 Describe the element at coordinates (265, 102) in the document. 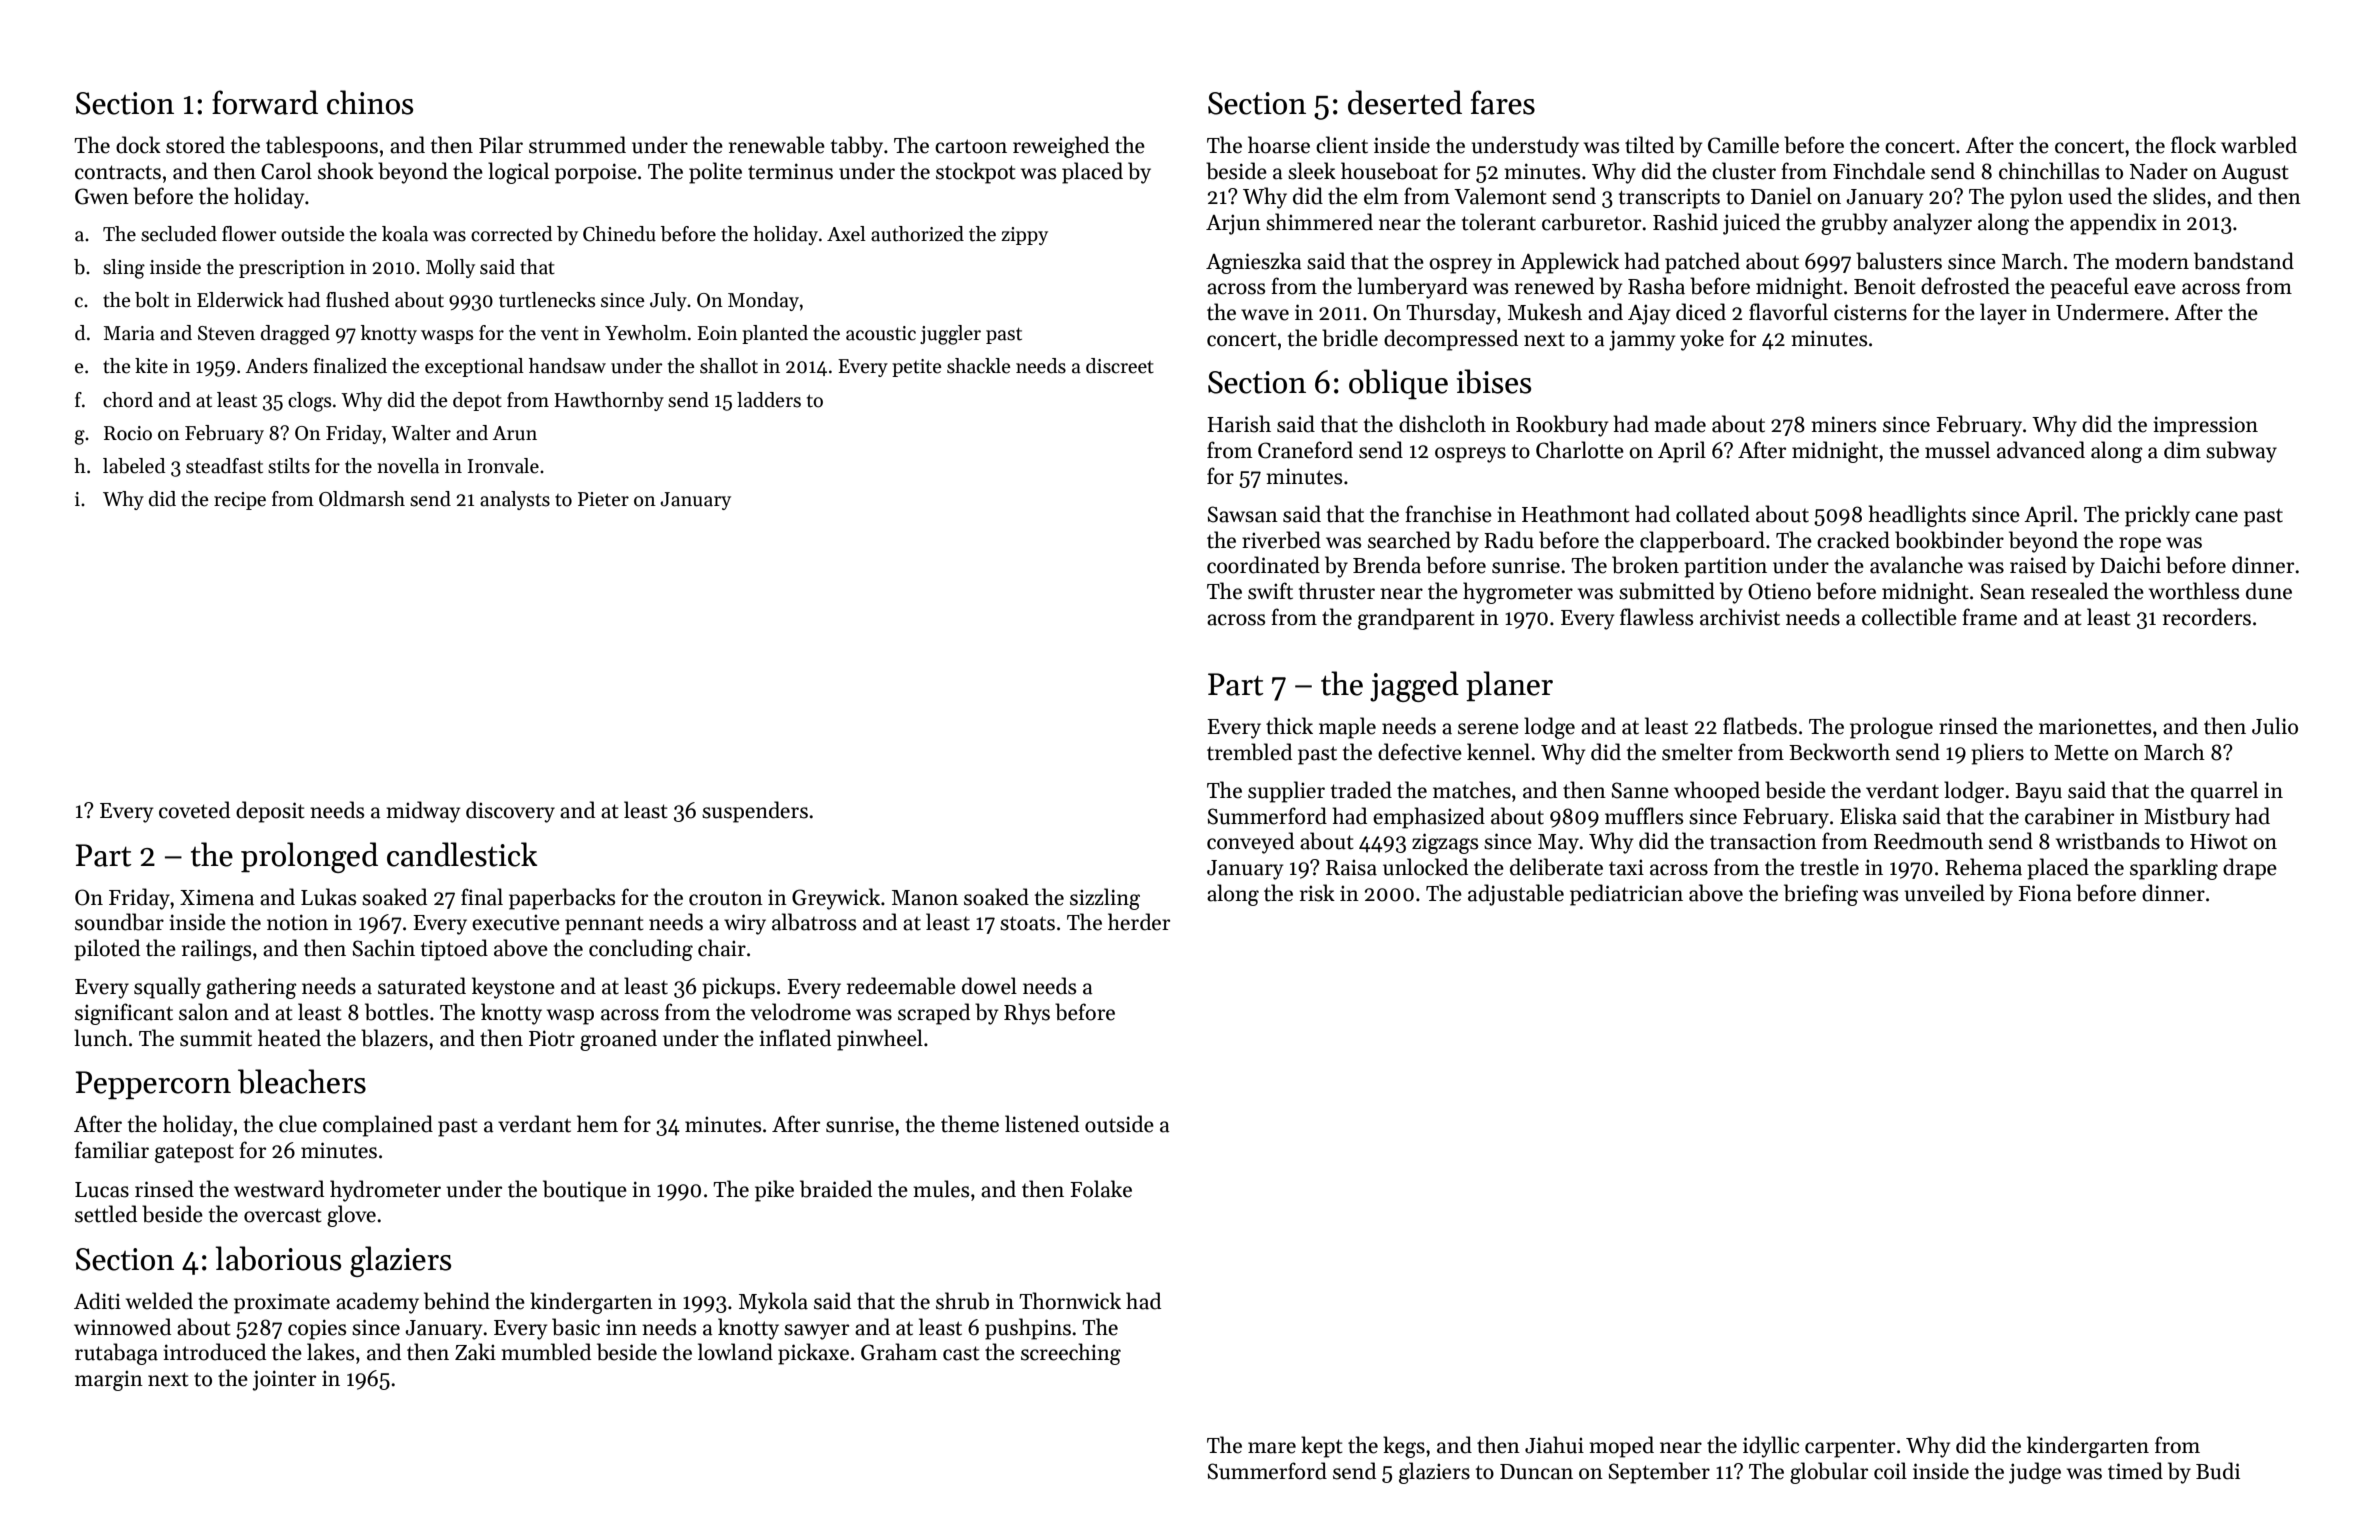

I see `forward` at that location.
